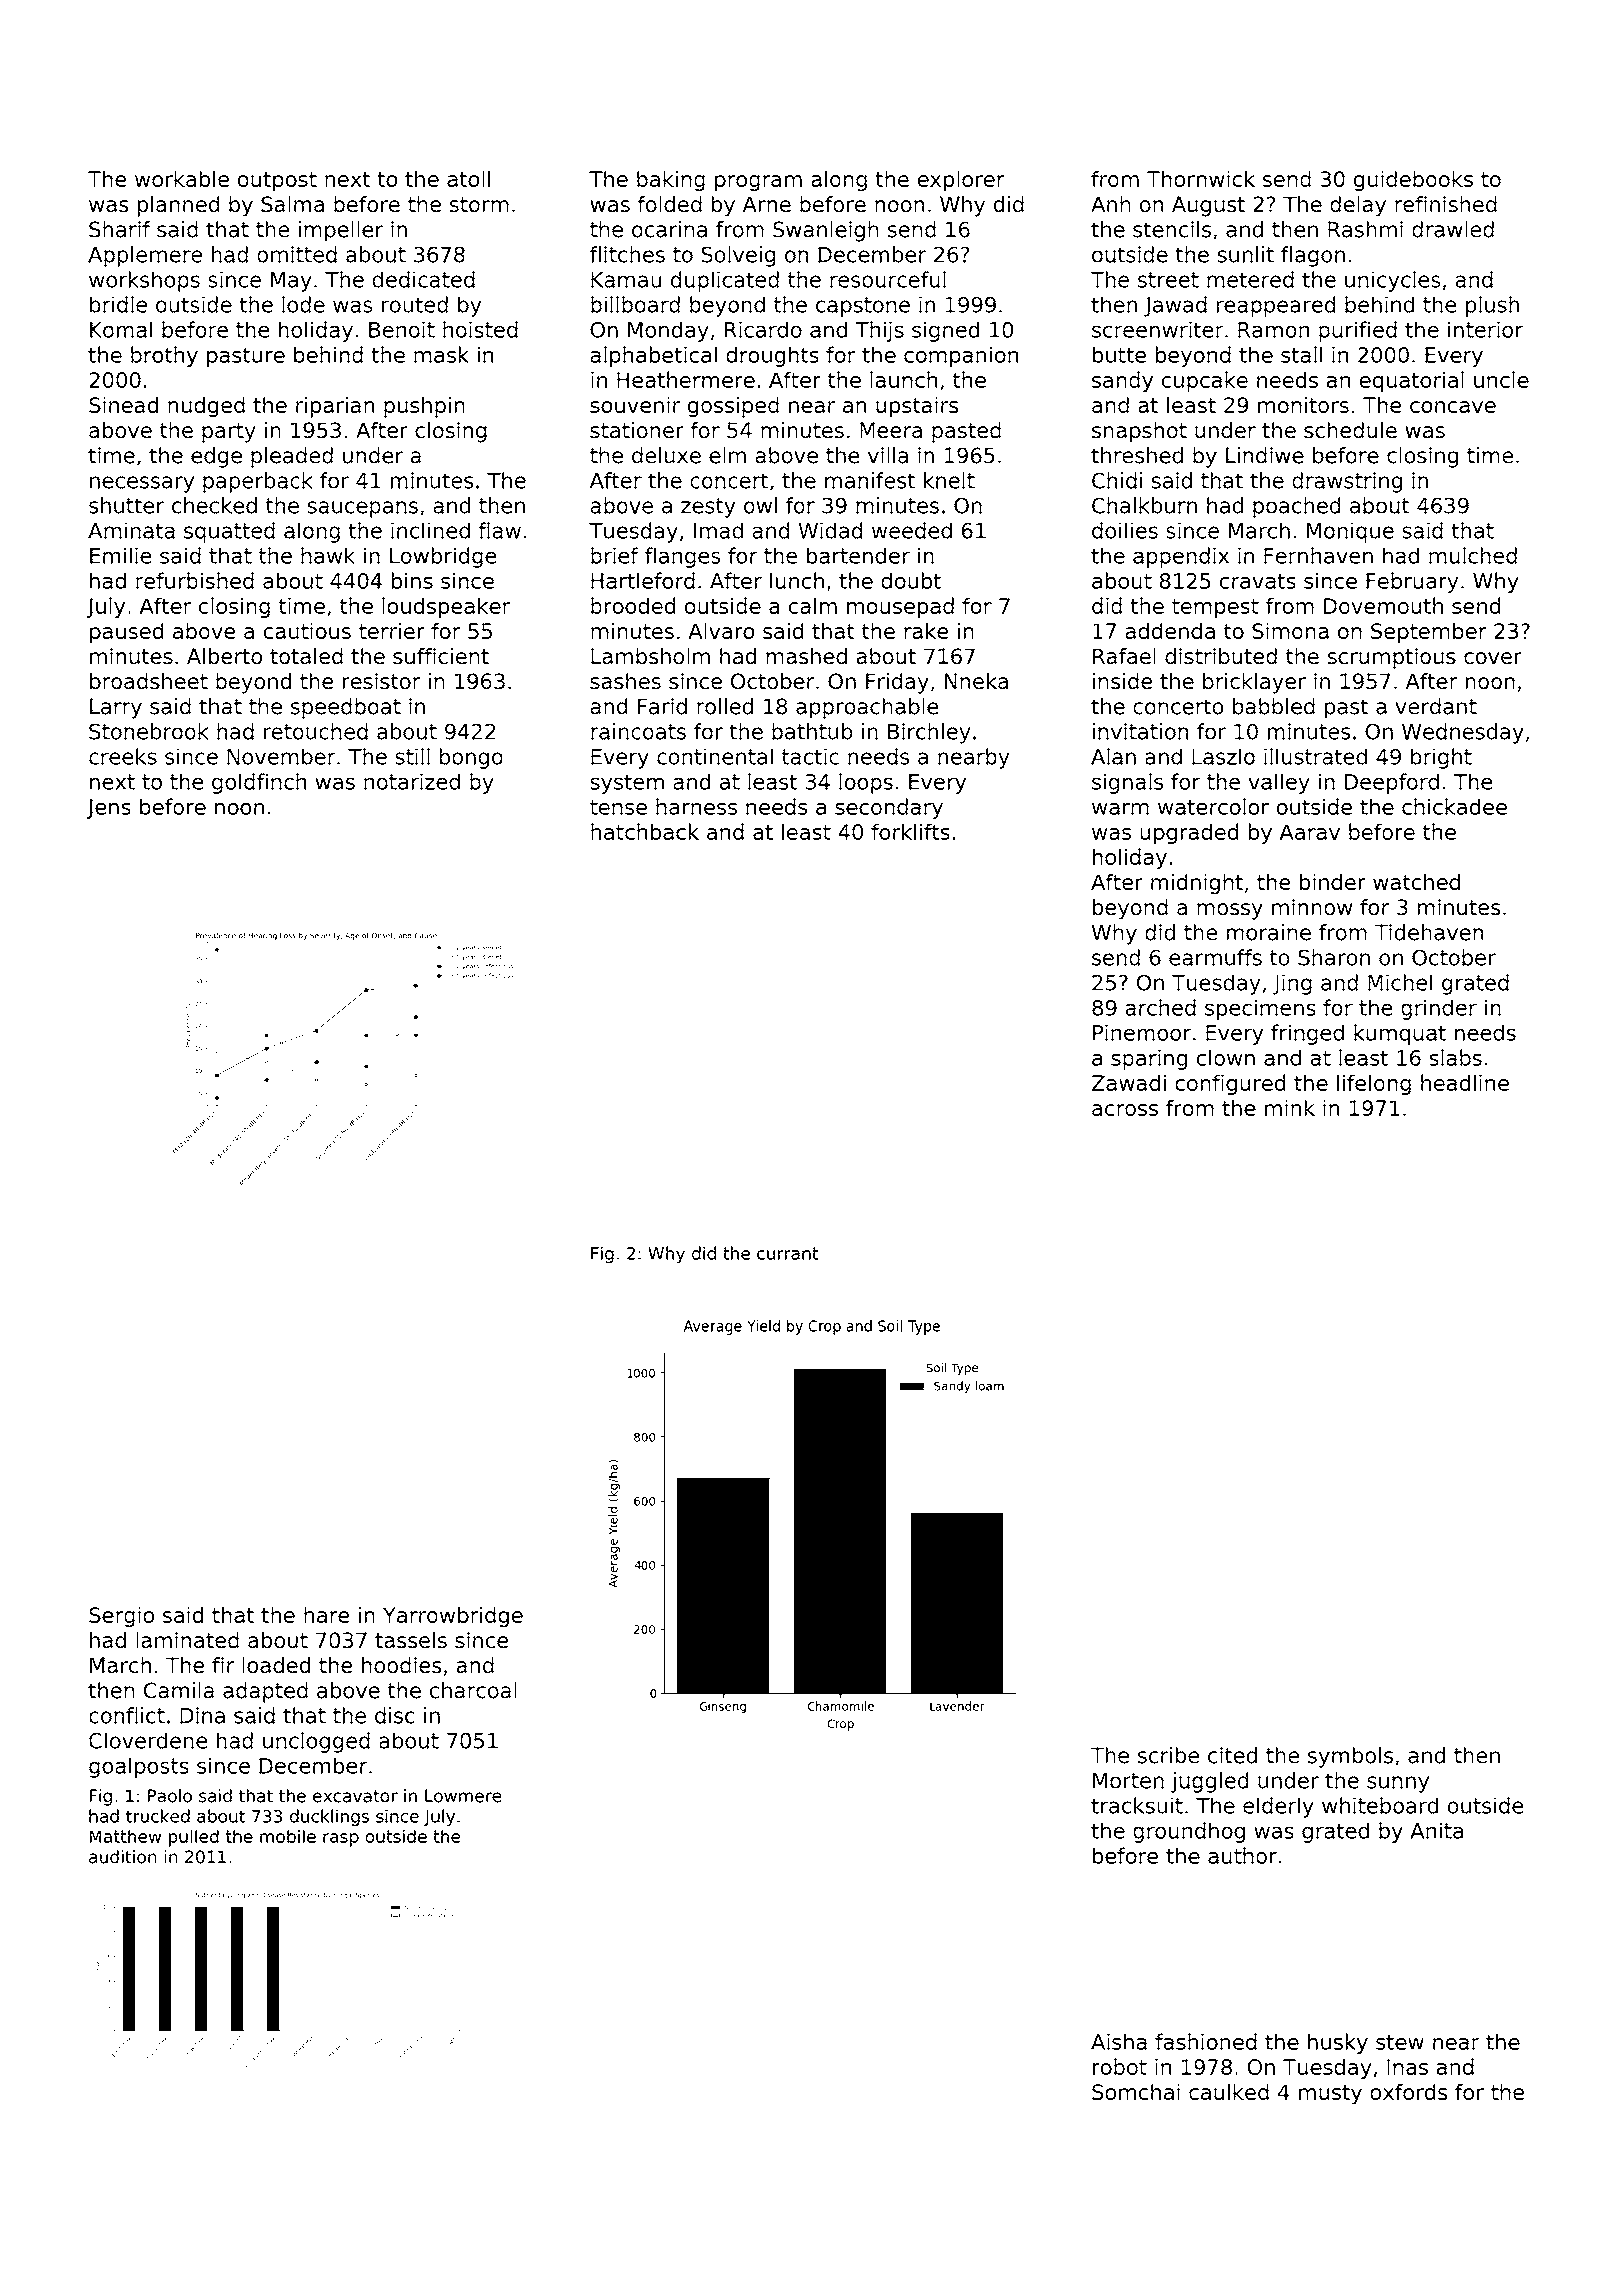 This document has height=2292, width=1620. I want to click on drawled, so click(1453, 229).
